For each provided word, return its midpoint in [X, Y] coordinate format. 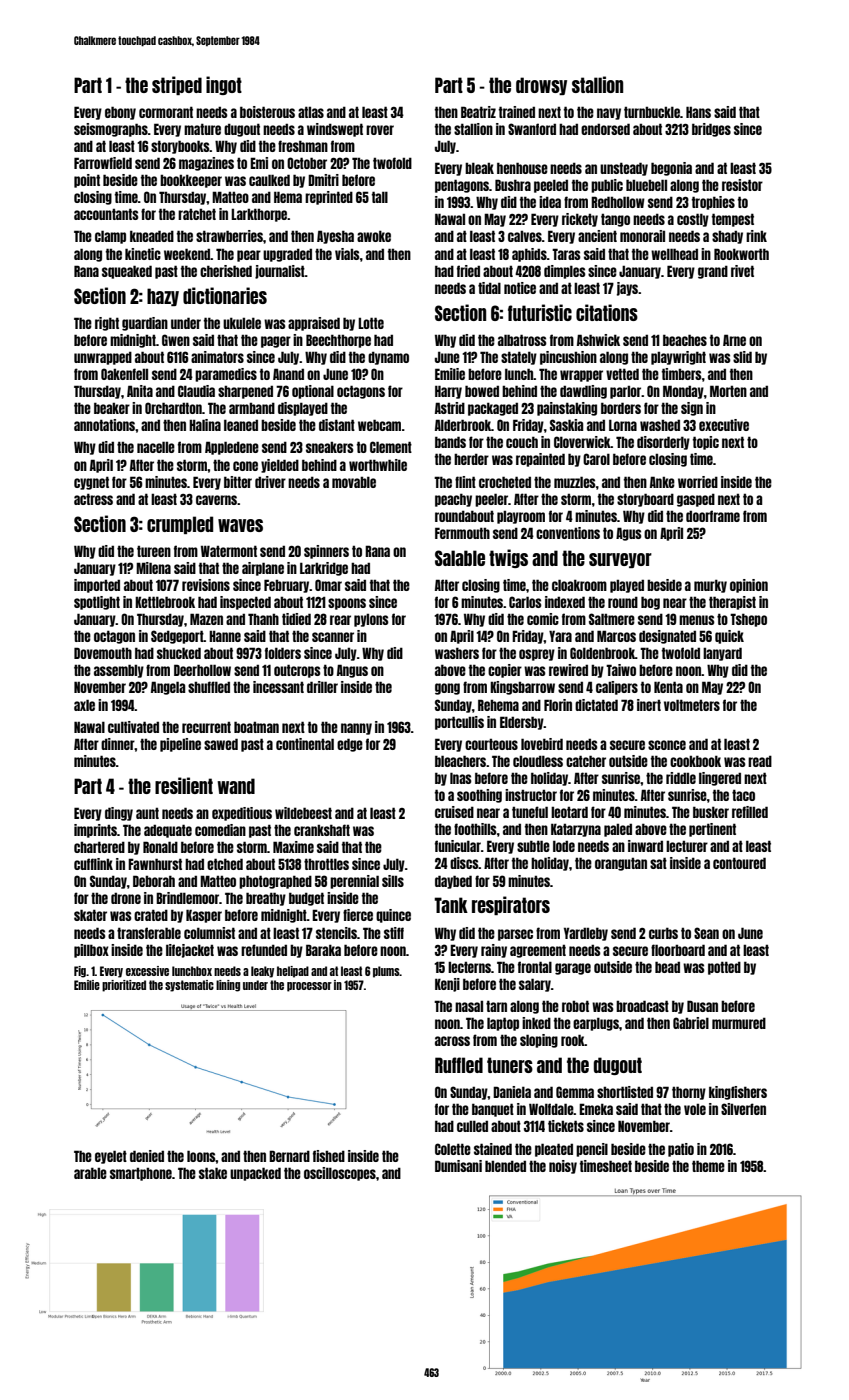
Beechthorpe [338, 341]
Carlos [525, 602]
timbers [682, 374]
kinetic [143, 254]
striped [177, 85]
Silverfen [743, 1109]
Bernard [289, 1156]
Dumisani [458, 1166]
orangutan [621, 864]
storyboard [645, 500]
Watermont [229, 551]
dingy [119, 814]
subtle [533, 846]
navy [609, 114]
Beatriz [478, 112]
